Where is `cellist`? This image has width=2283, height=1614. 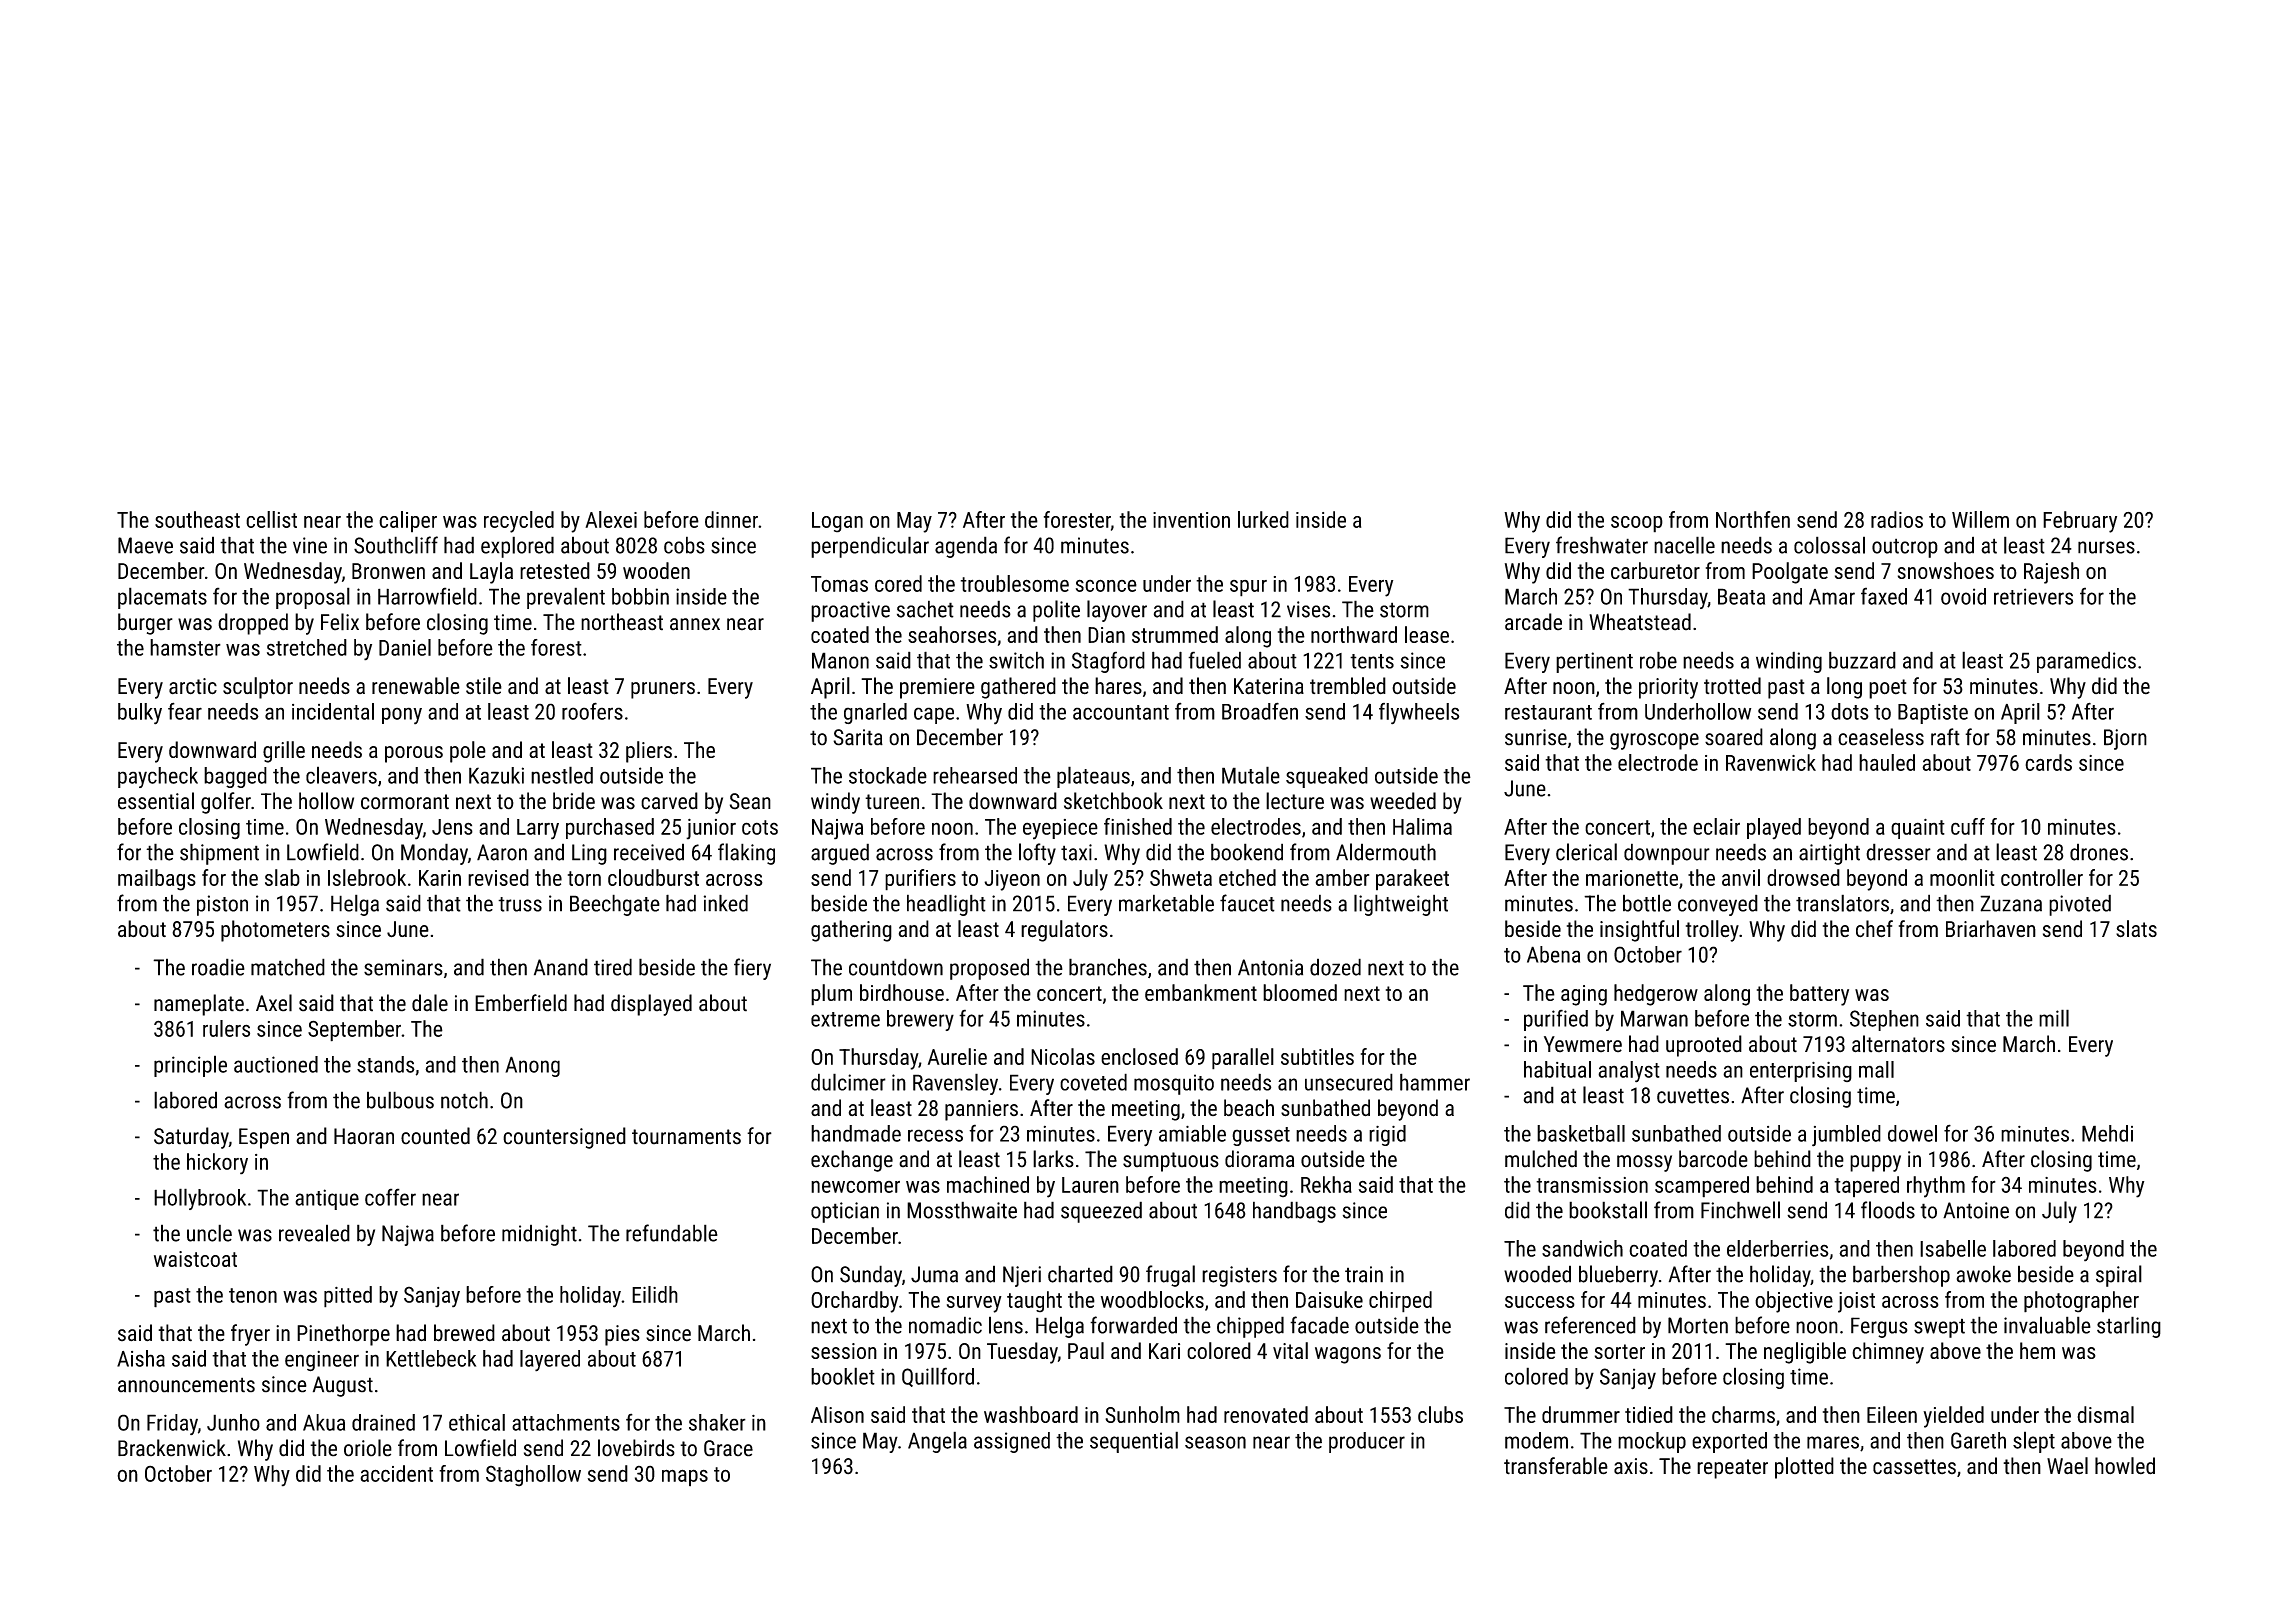 cellist is located at coordinates (271, 519).
